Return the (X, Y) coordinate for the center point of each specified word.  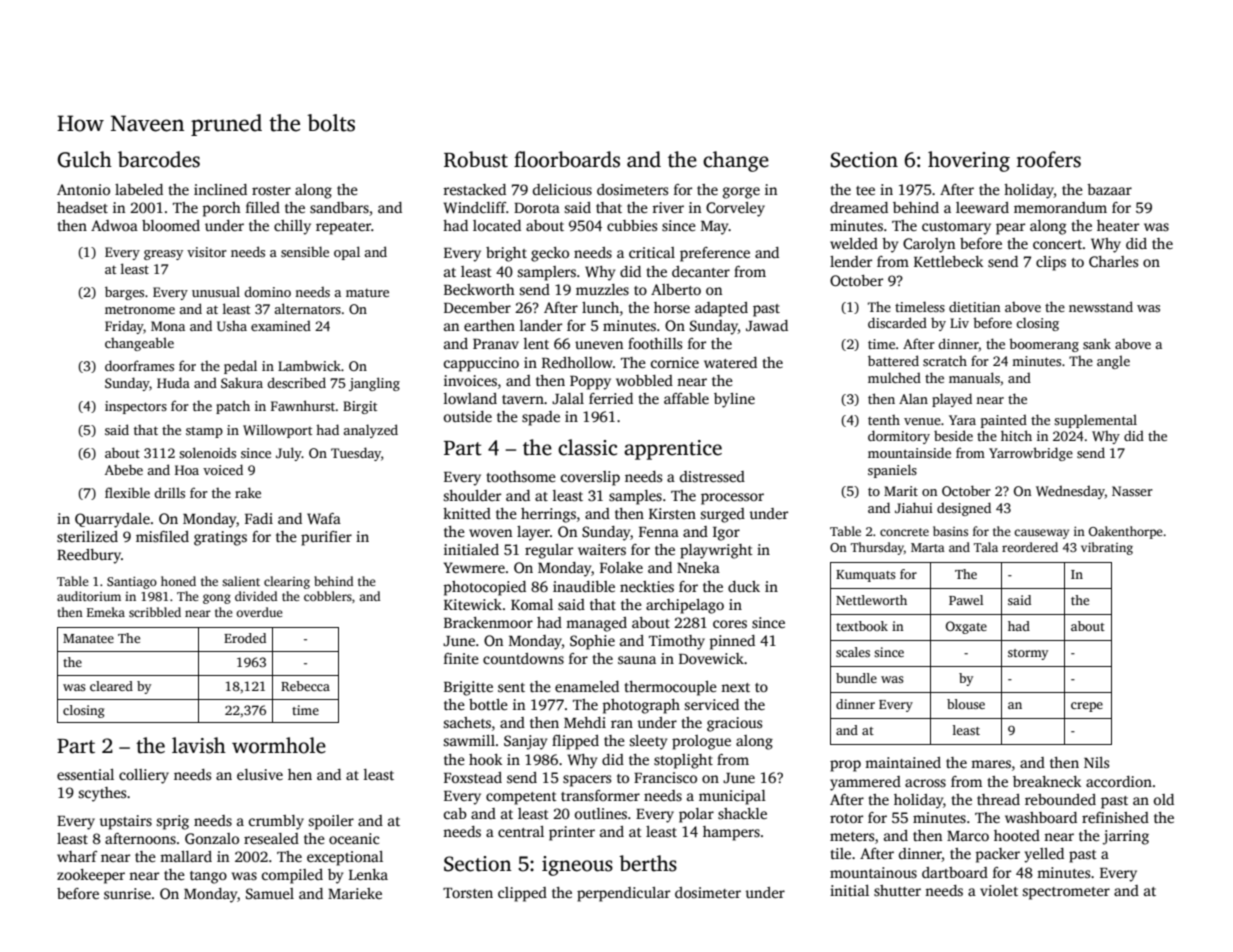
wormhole (279, 745)
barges (124, 293)
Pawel (966, 600)
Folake (621, 567)
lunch (600, 307)
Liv (959, 323)
